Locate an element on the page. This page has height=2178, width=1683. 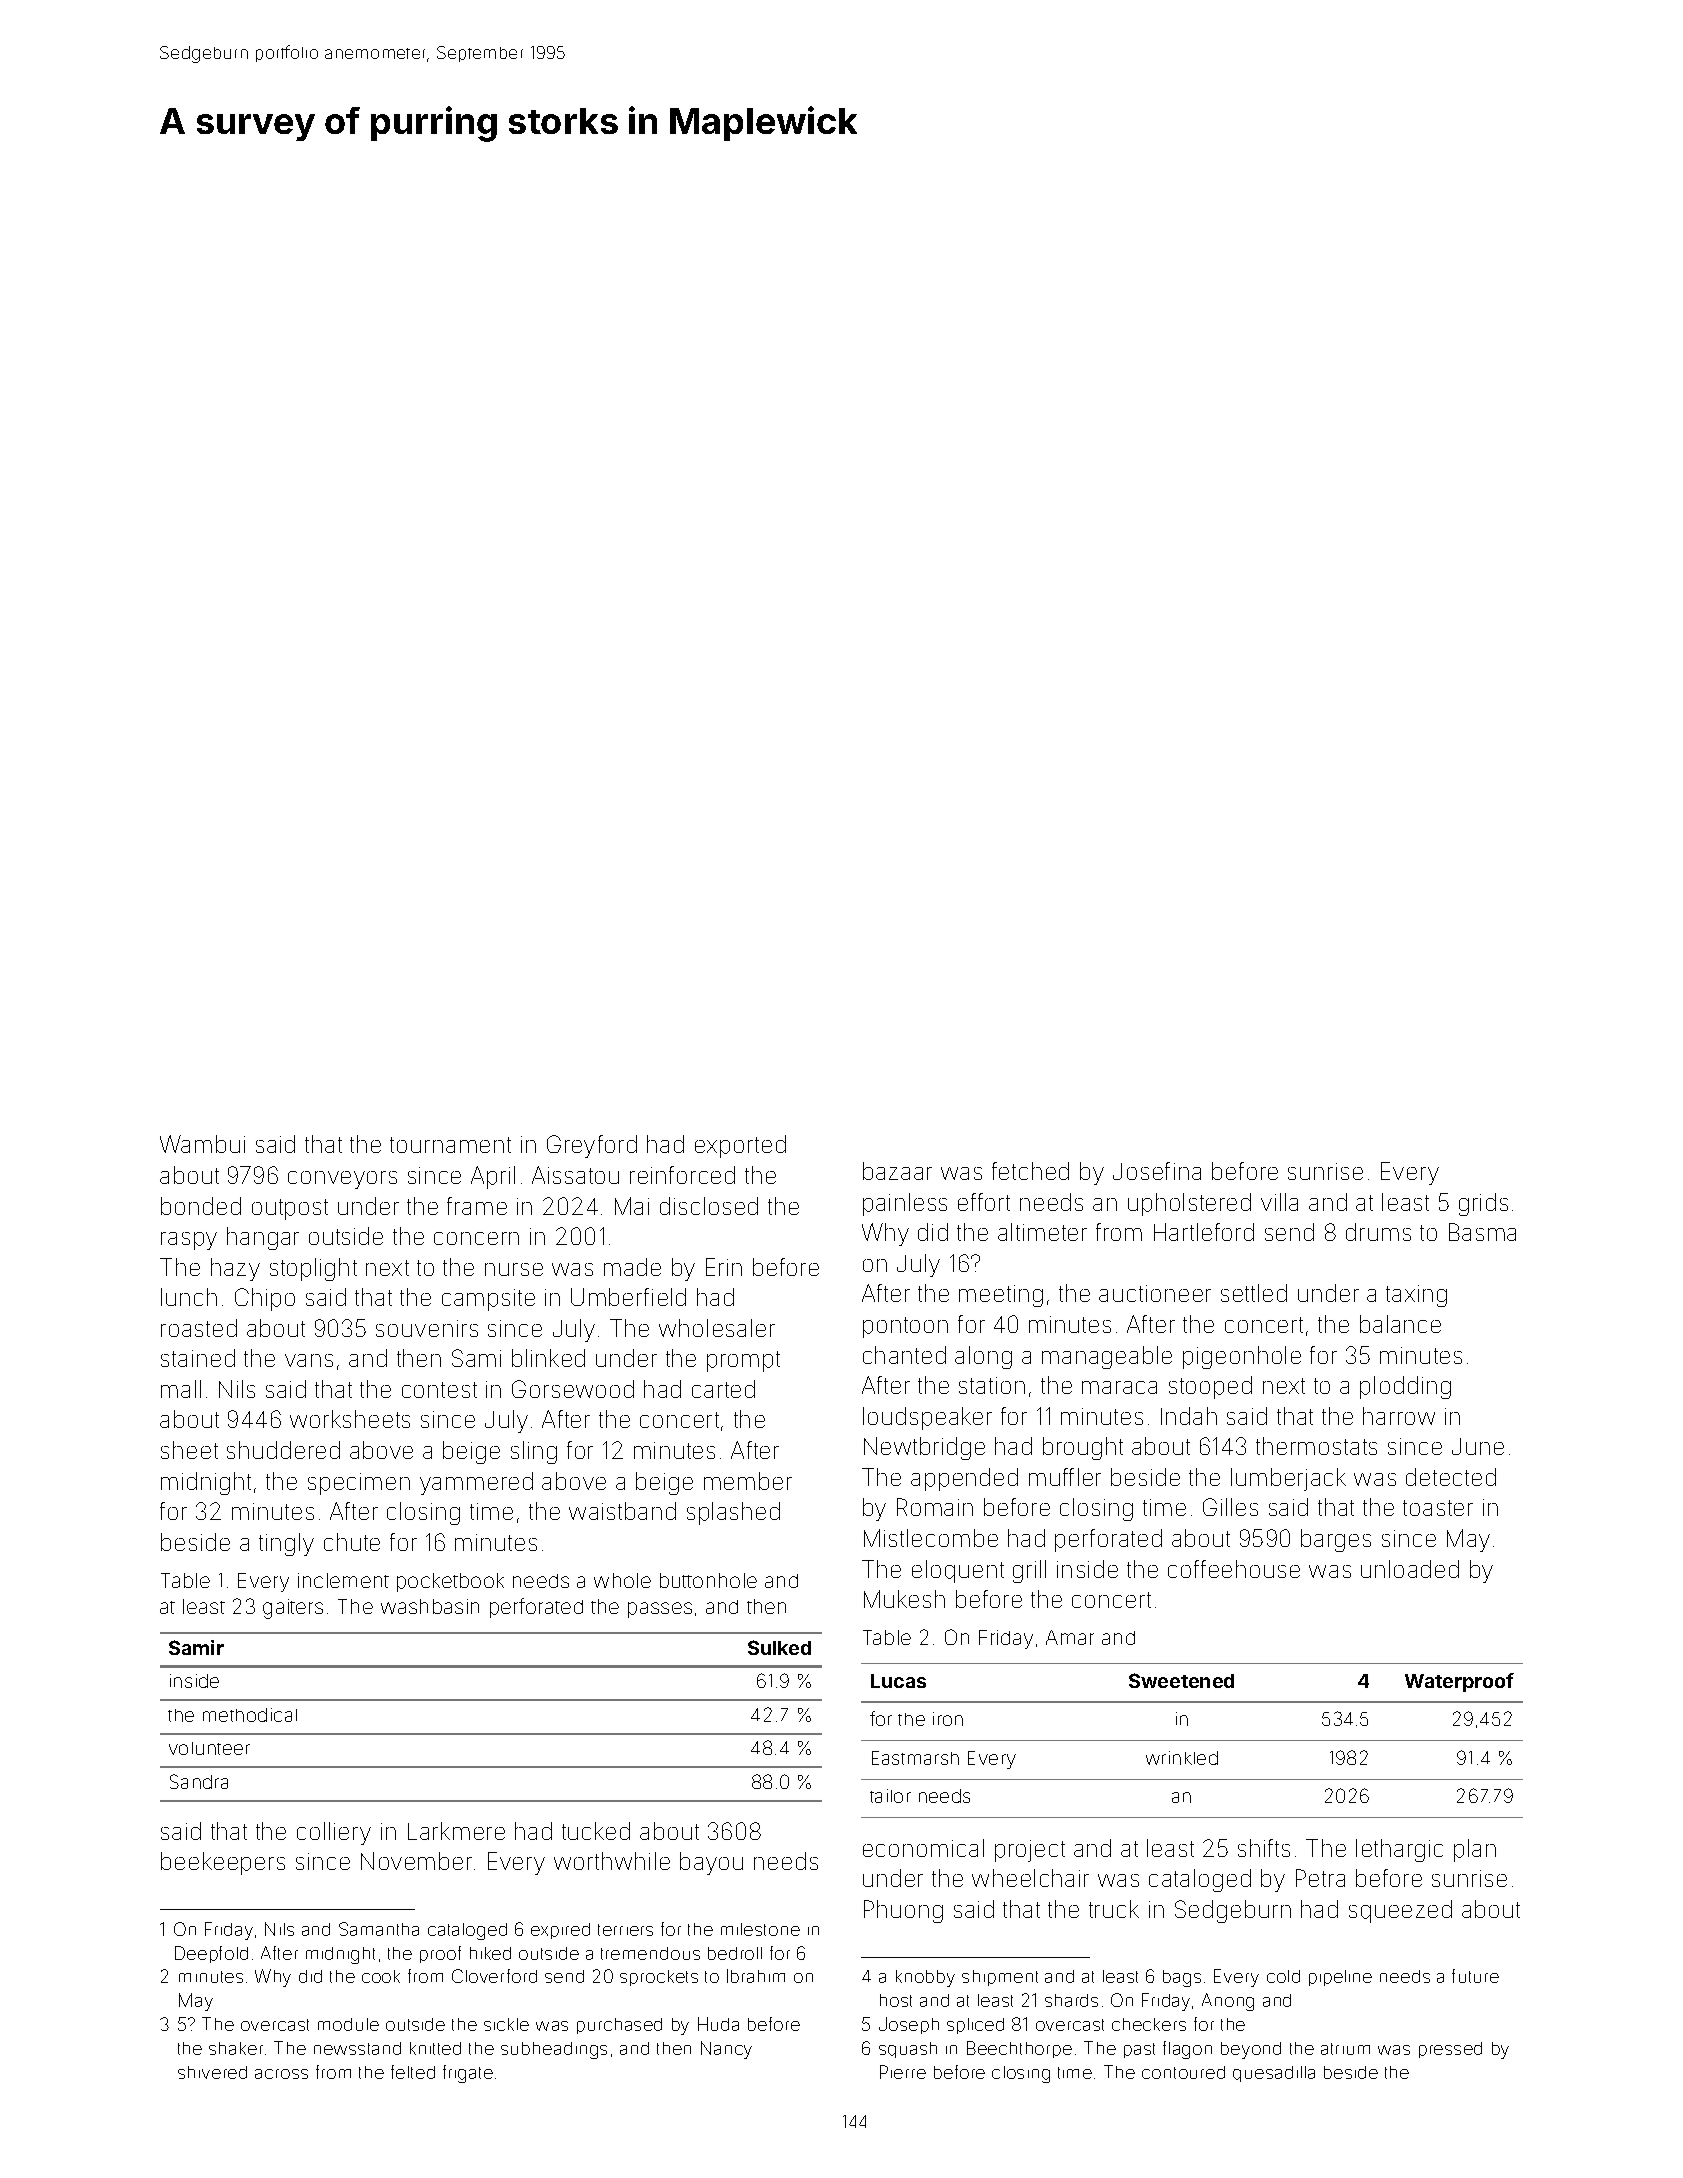
shivered is located at coordinates (212, 2072).
